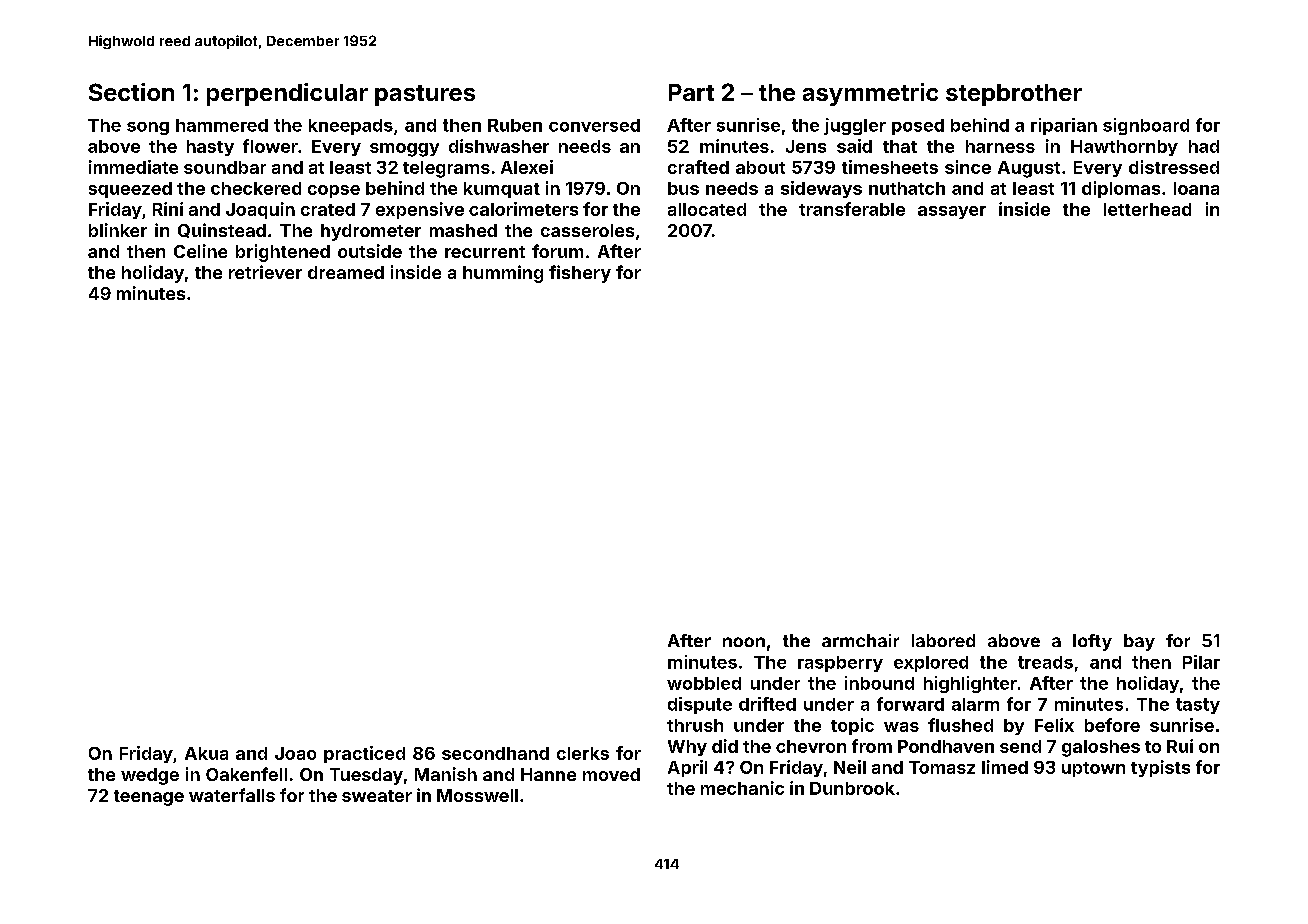 The height and width of the page is (924, 1308). I want to click on letterhead, so click(1147, 209).
